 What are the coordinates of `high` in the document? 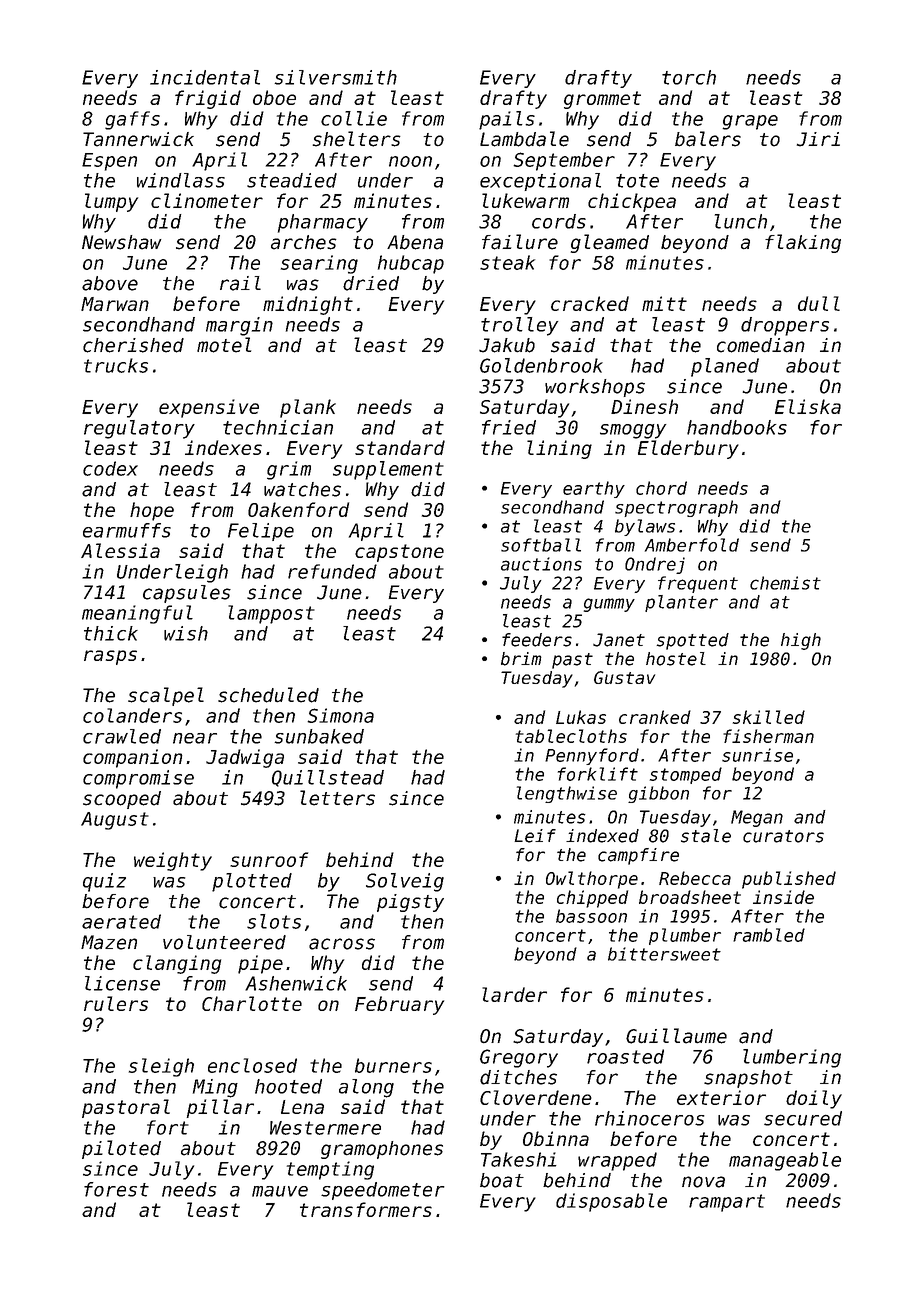 It's located at (801, 641).
